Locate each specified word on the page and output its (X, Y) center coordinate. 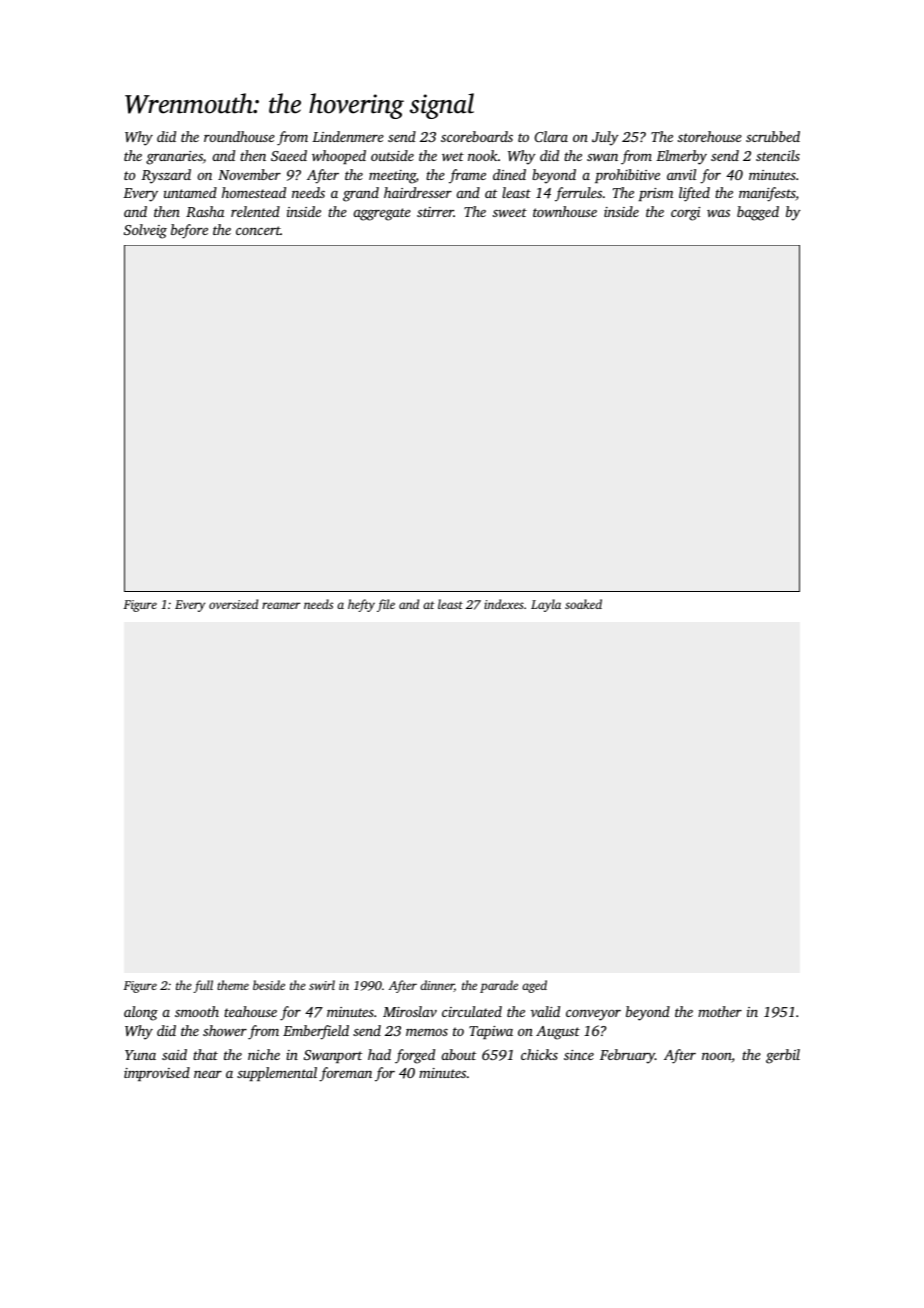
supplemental (277, 1074)
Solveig (145, 231)
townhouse (565, 211)
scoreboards (477, 136)
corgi (685, 214)
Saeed (289, 155)
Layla (546, 605)
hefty (361, 605)
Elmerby (681, 157)
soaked (583, 604)
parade (499, 986)
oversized (233, 604)
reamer (281, 605)
